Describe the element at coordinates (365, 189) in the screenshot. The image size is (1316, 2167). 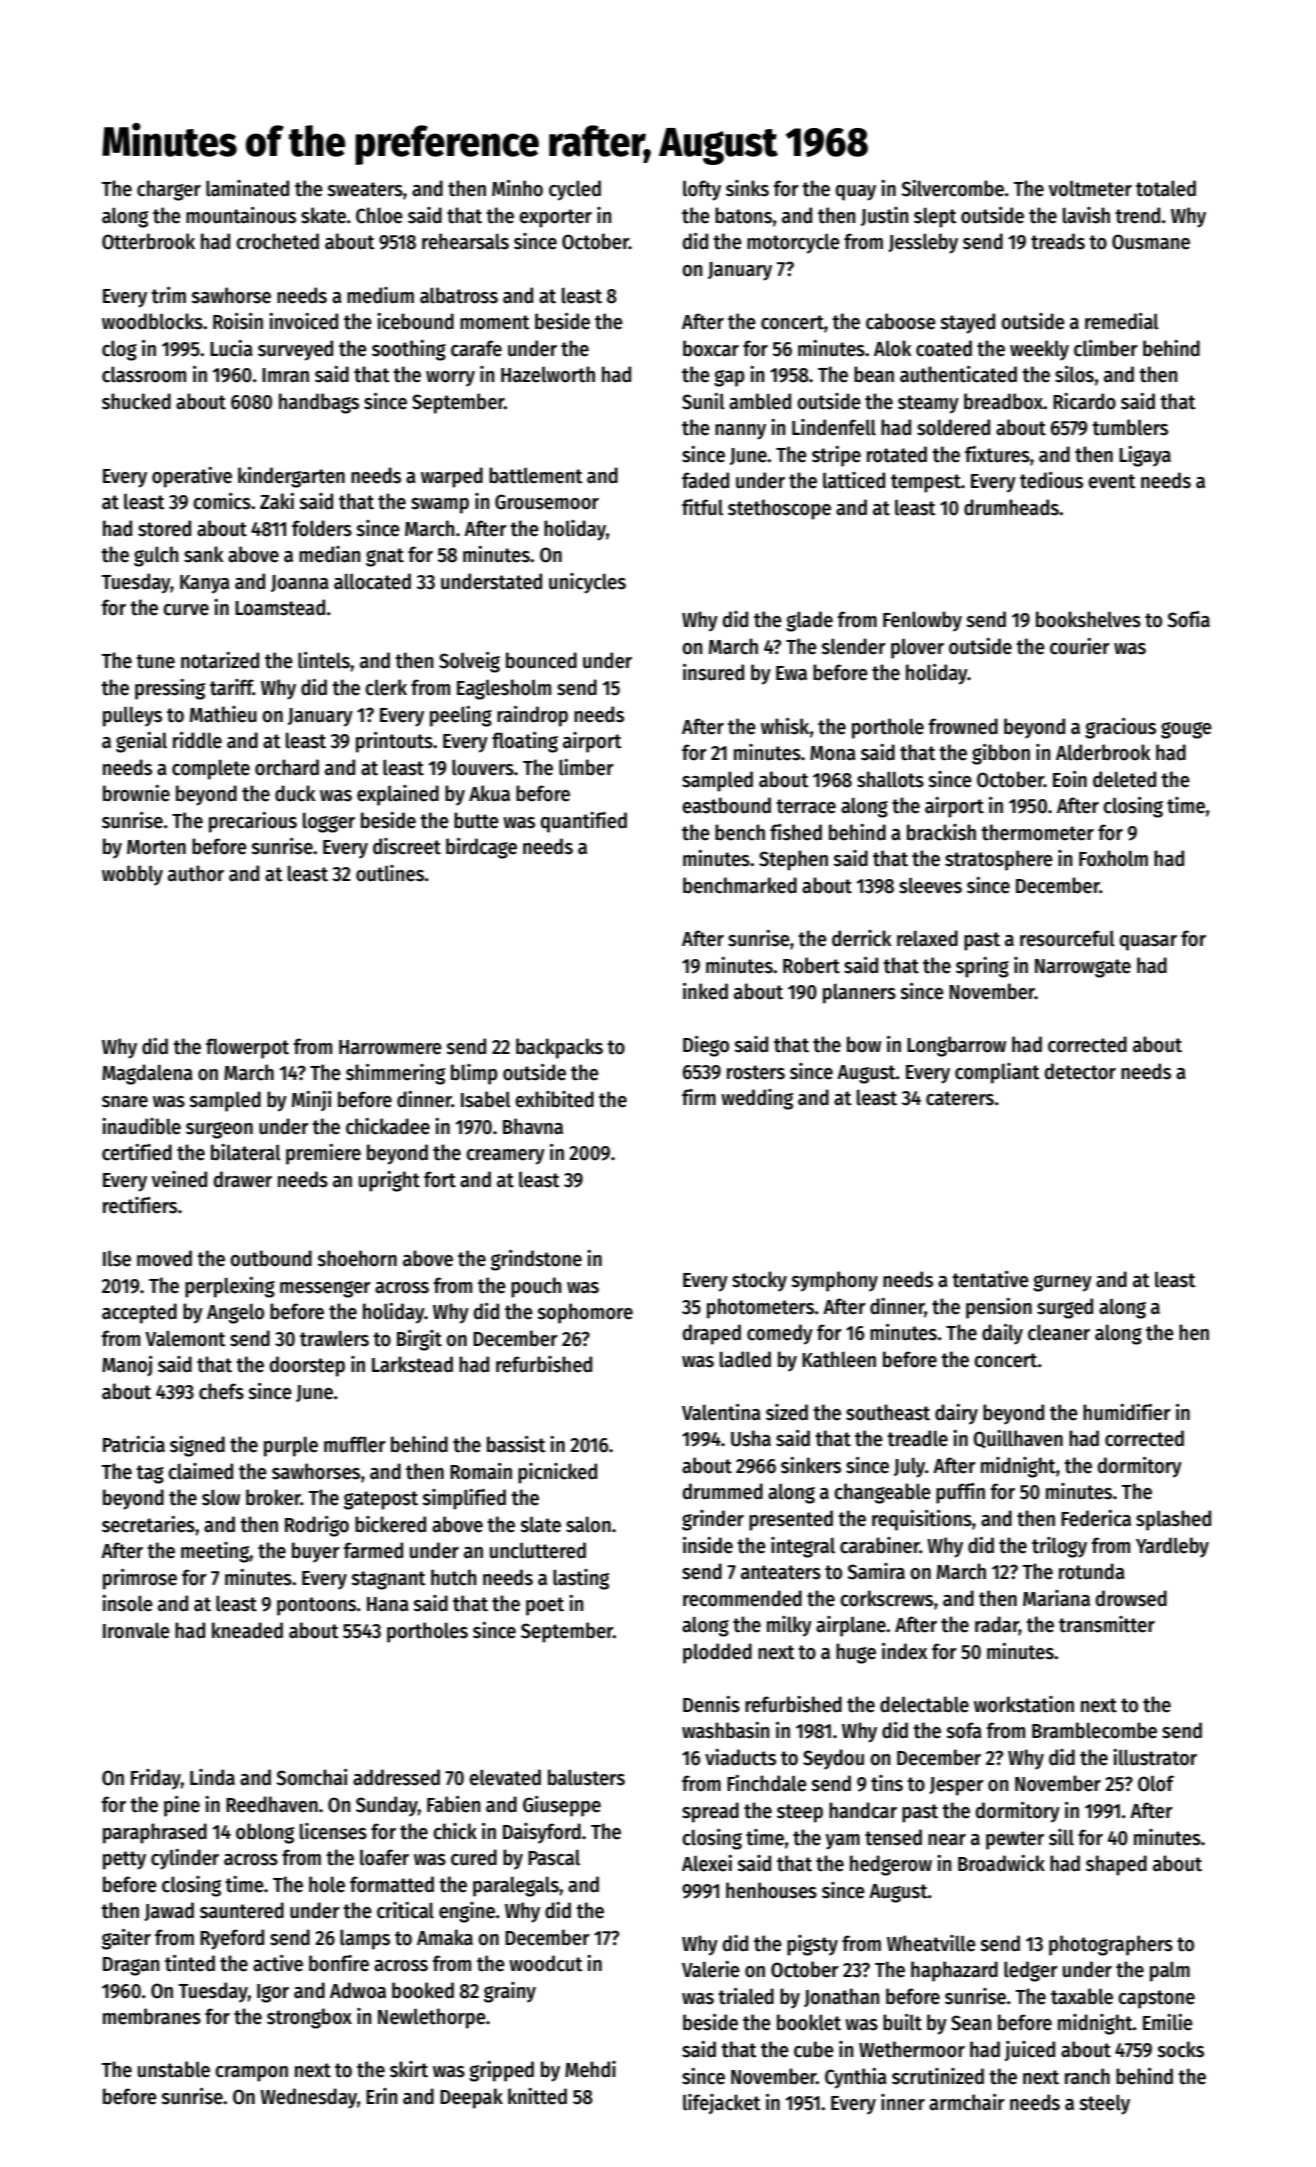
I see `sweaters` at that location.
